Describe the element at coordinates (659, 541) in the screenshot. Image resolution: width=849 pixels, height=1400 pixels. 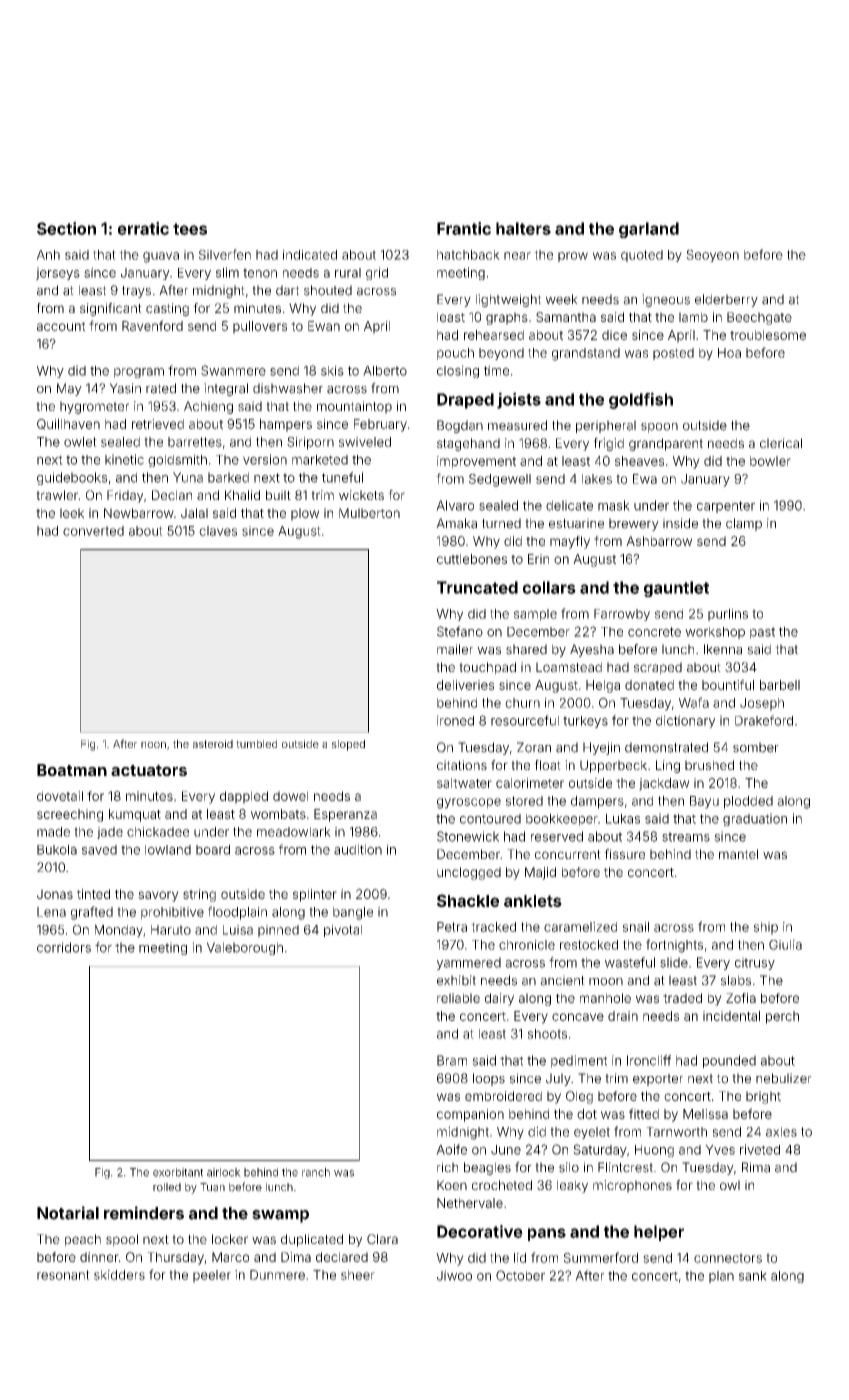
I see `Ashbarrow` at that location.
